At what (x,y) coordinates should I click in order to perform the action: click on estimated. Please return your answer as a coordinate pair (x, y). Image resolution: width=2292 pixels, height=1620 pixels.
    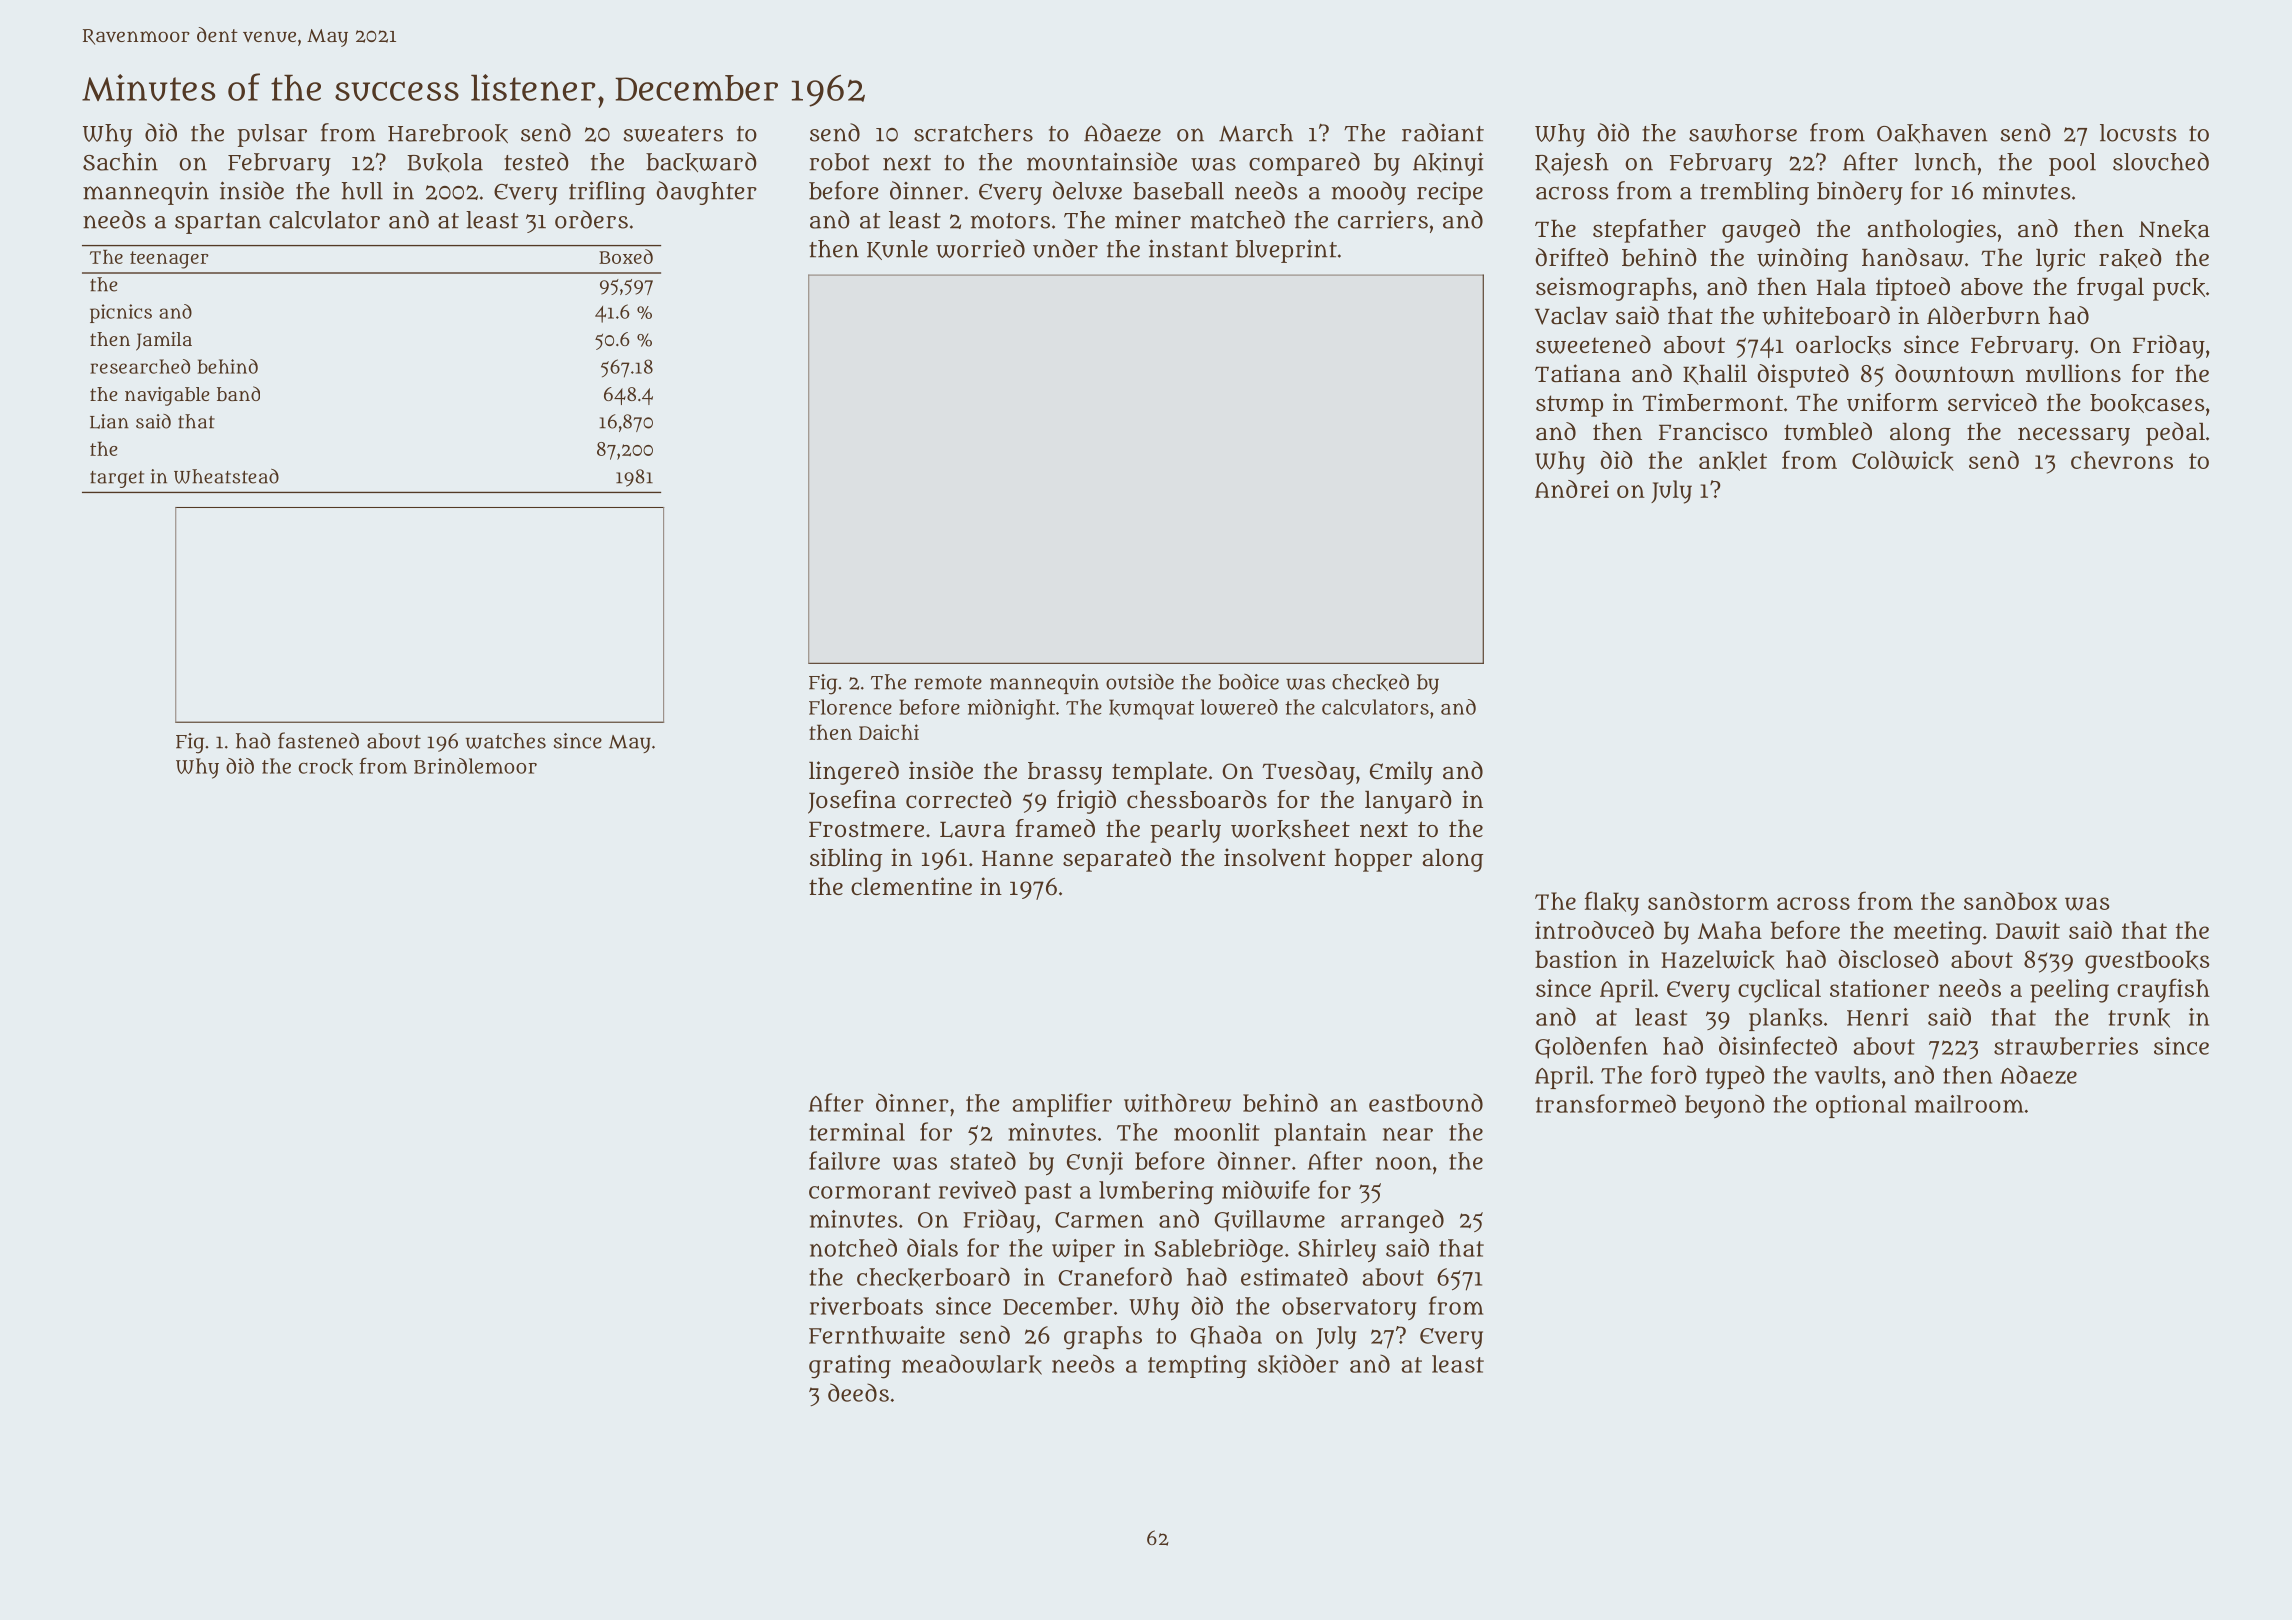
    Looking at the image, I should click on (1294, 1277).
